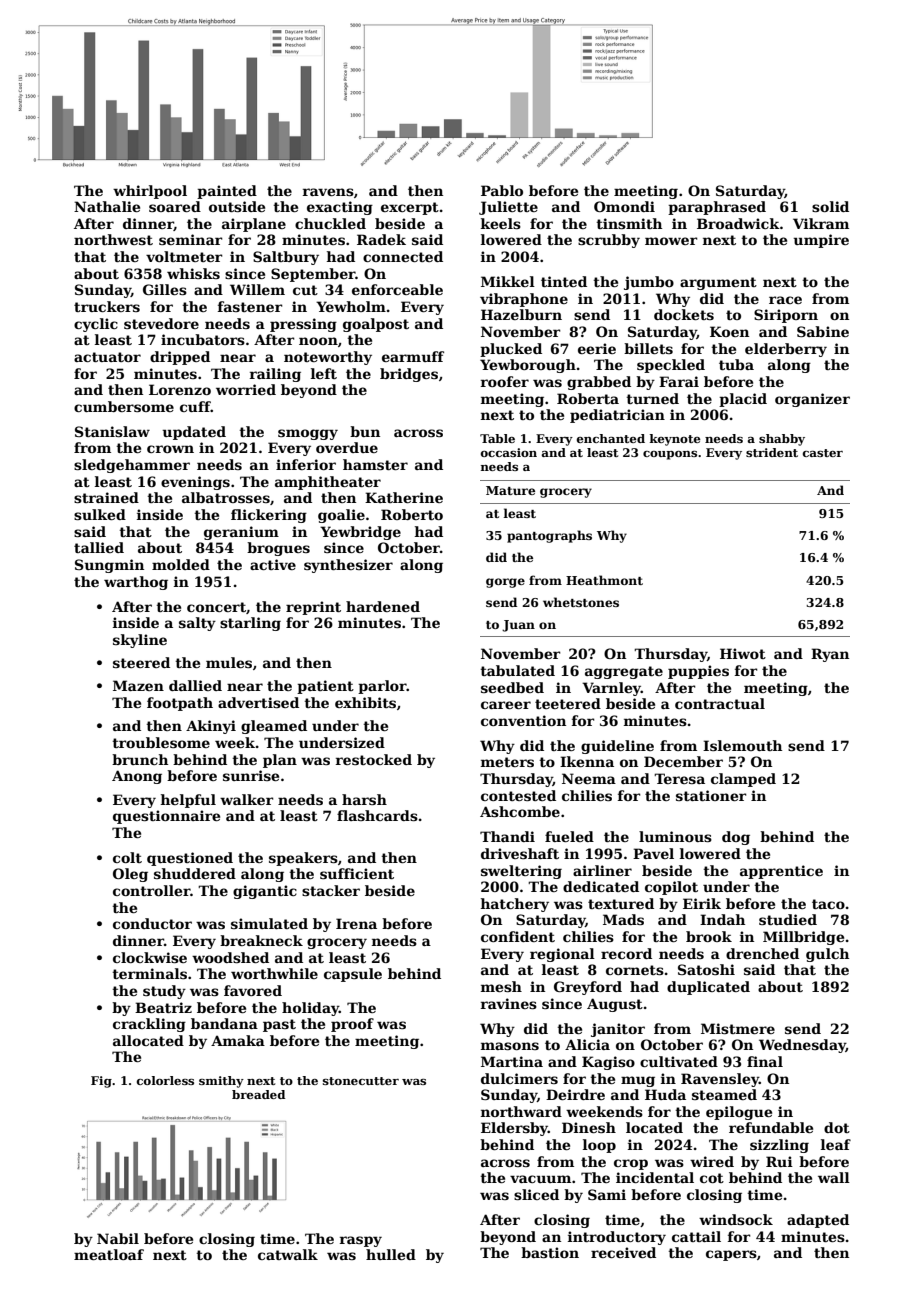 This document has height=1308, width=924. Describe the element at coordinates (109, 1254) in the document. I see `meatloaf` at that location.
